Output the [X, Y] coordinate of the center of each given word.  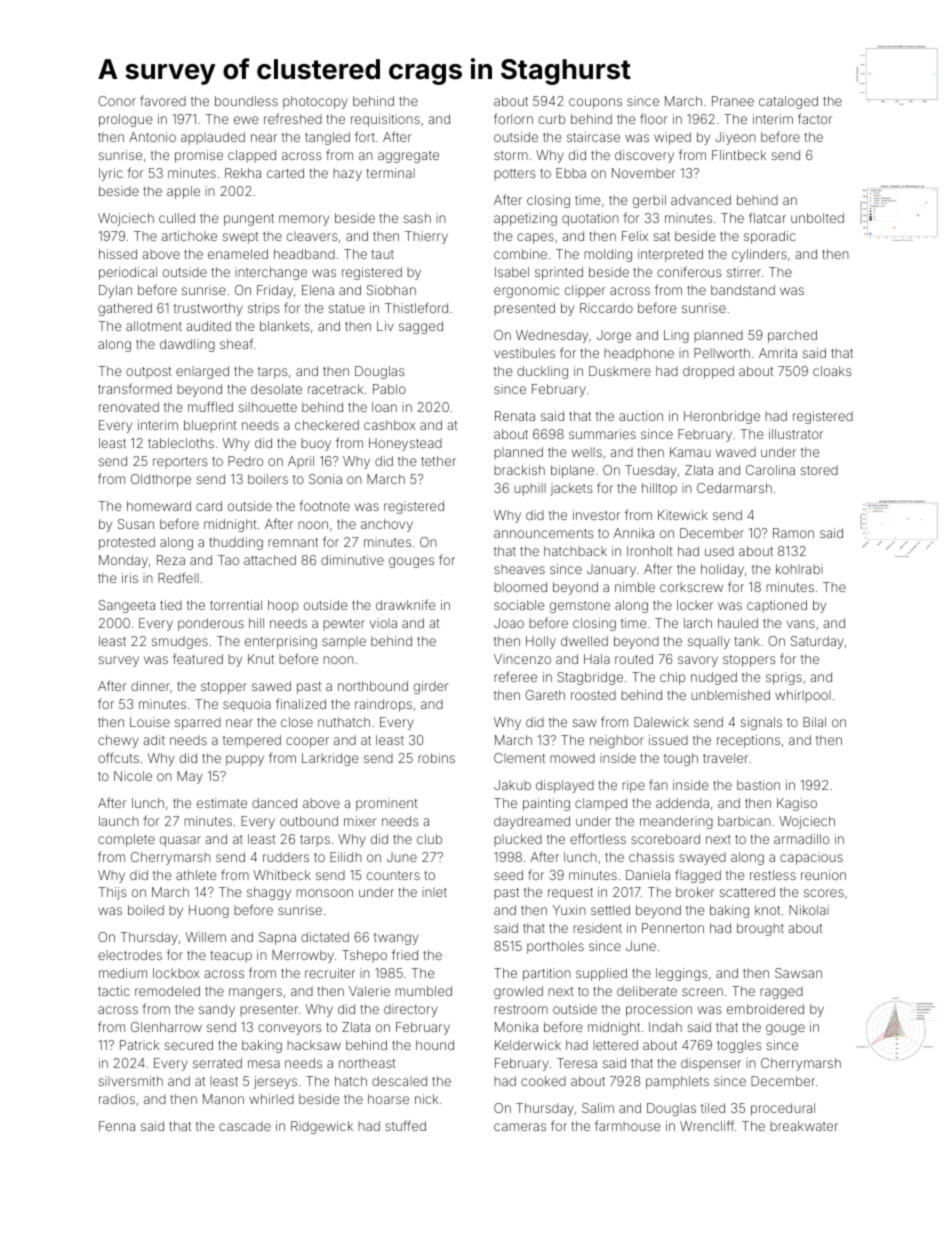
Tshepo [364, 956]
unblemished [730, 695]
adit [154, 740]
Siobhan [391, 290]
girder [431, 687]
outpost [149, 373]
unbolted [817, 218]
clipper [585, 291]
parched [792, 336]
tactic [114, 991]
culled [177, 218]
